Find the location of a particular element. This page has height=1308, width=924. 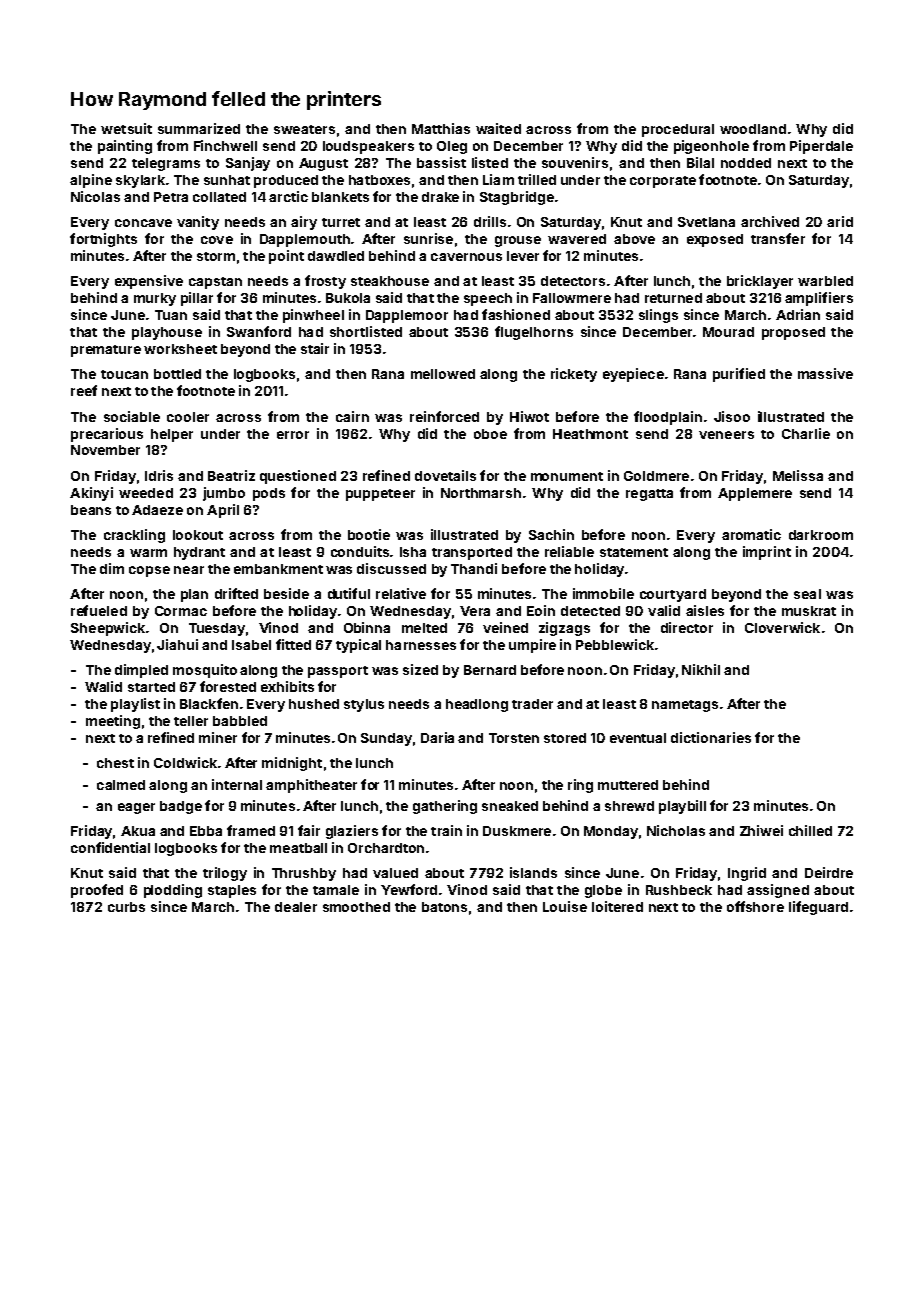

purified is located at coordinates (739, 375).
